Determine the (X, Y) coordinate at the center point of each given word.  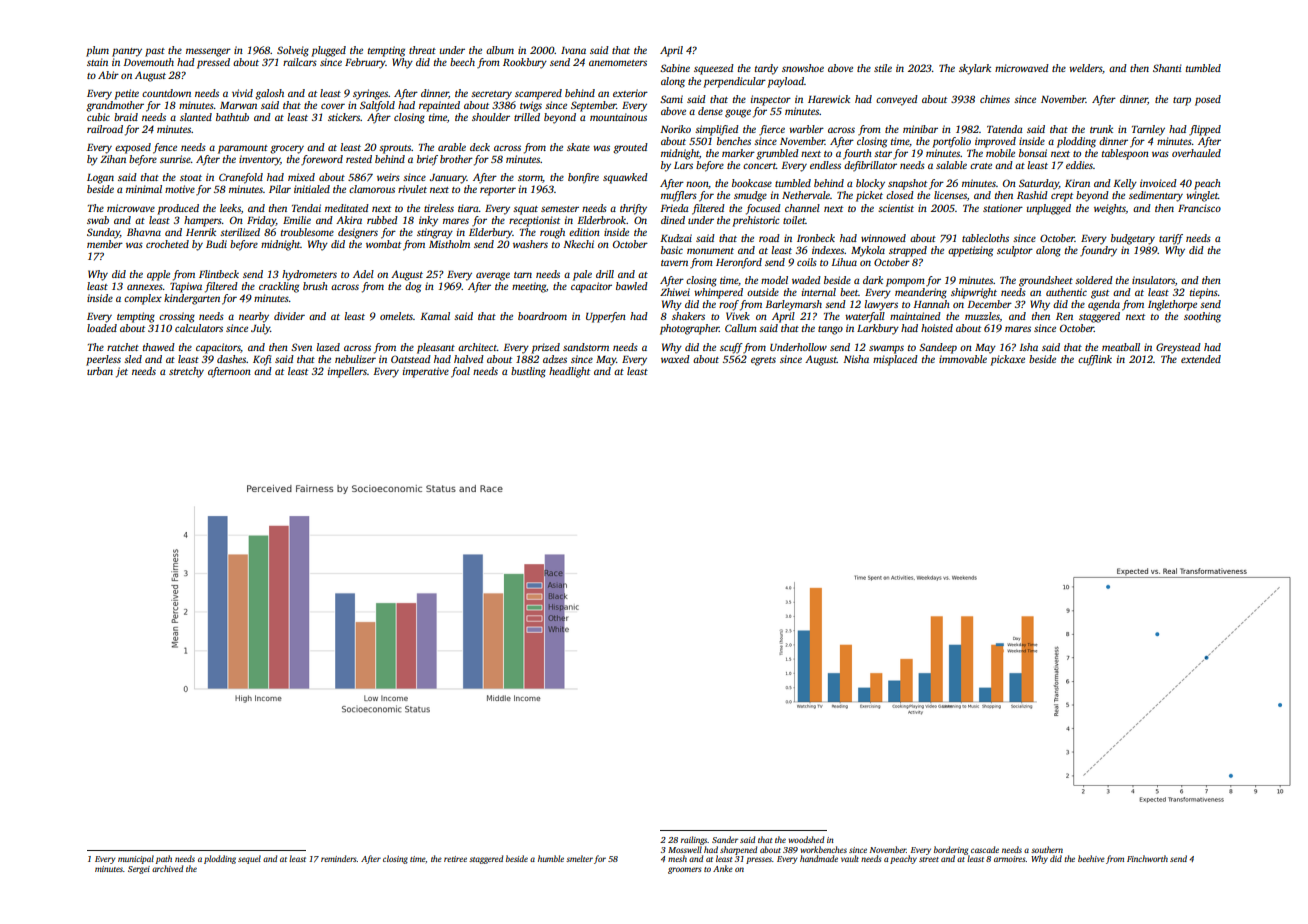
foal (460, 372)
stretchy (186, 372)
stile (883, 68)
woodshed (806, 839)
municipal (136, 859)
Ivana (573, 50)
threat (422, 50)
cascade (985, 849)
